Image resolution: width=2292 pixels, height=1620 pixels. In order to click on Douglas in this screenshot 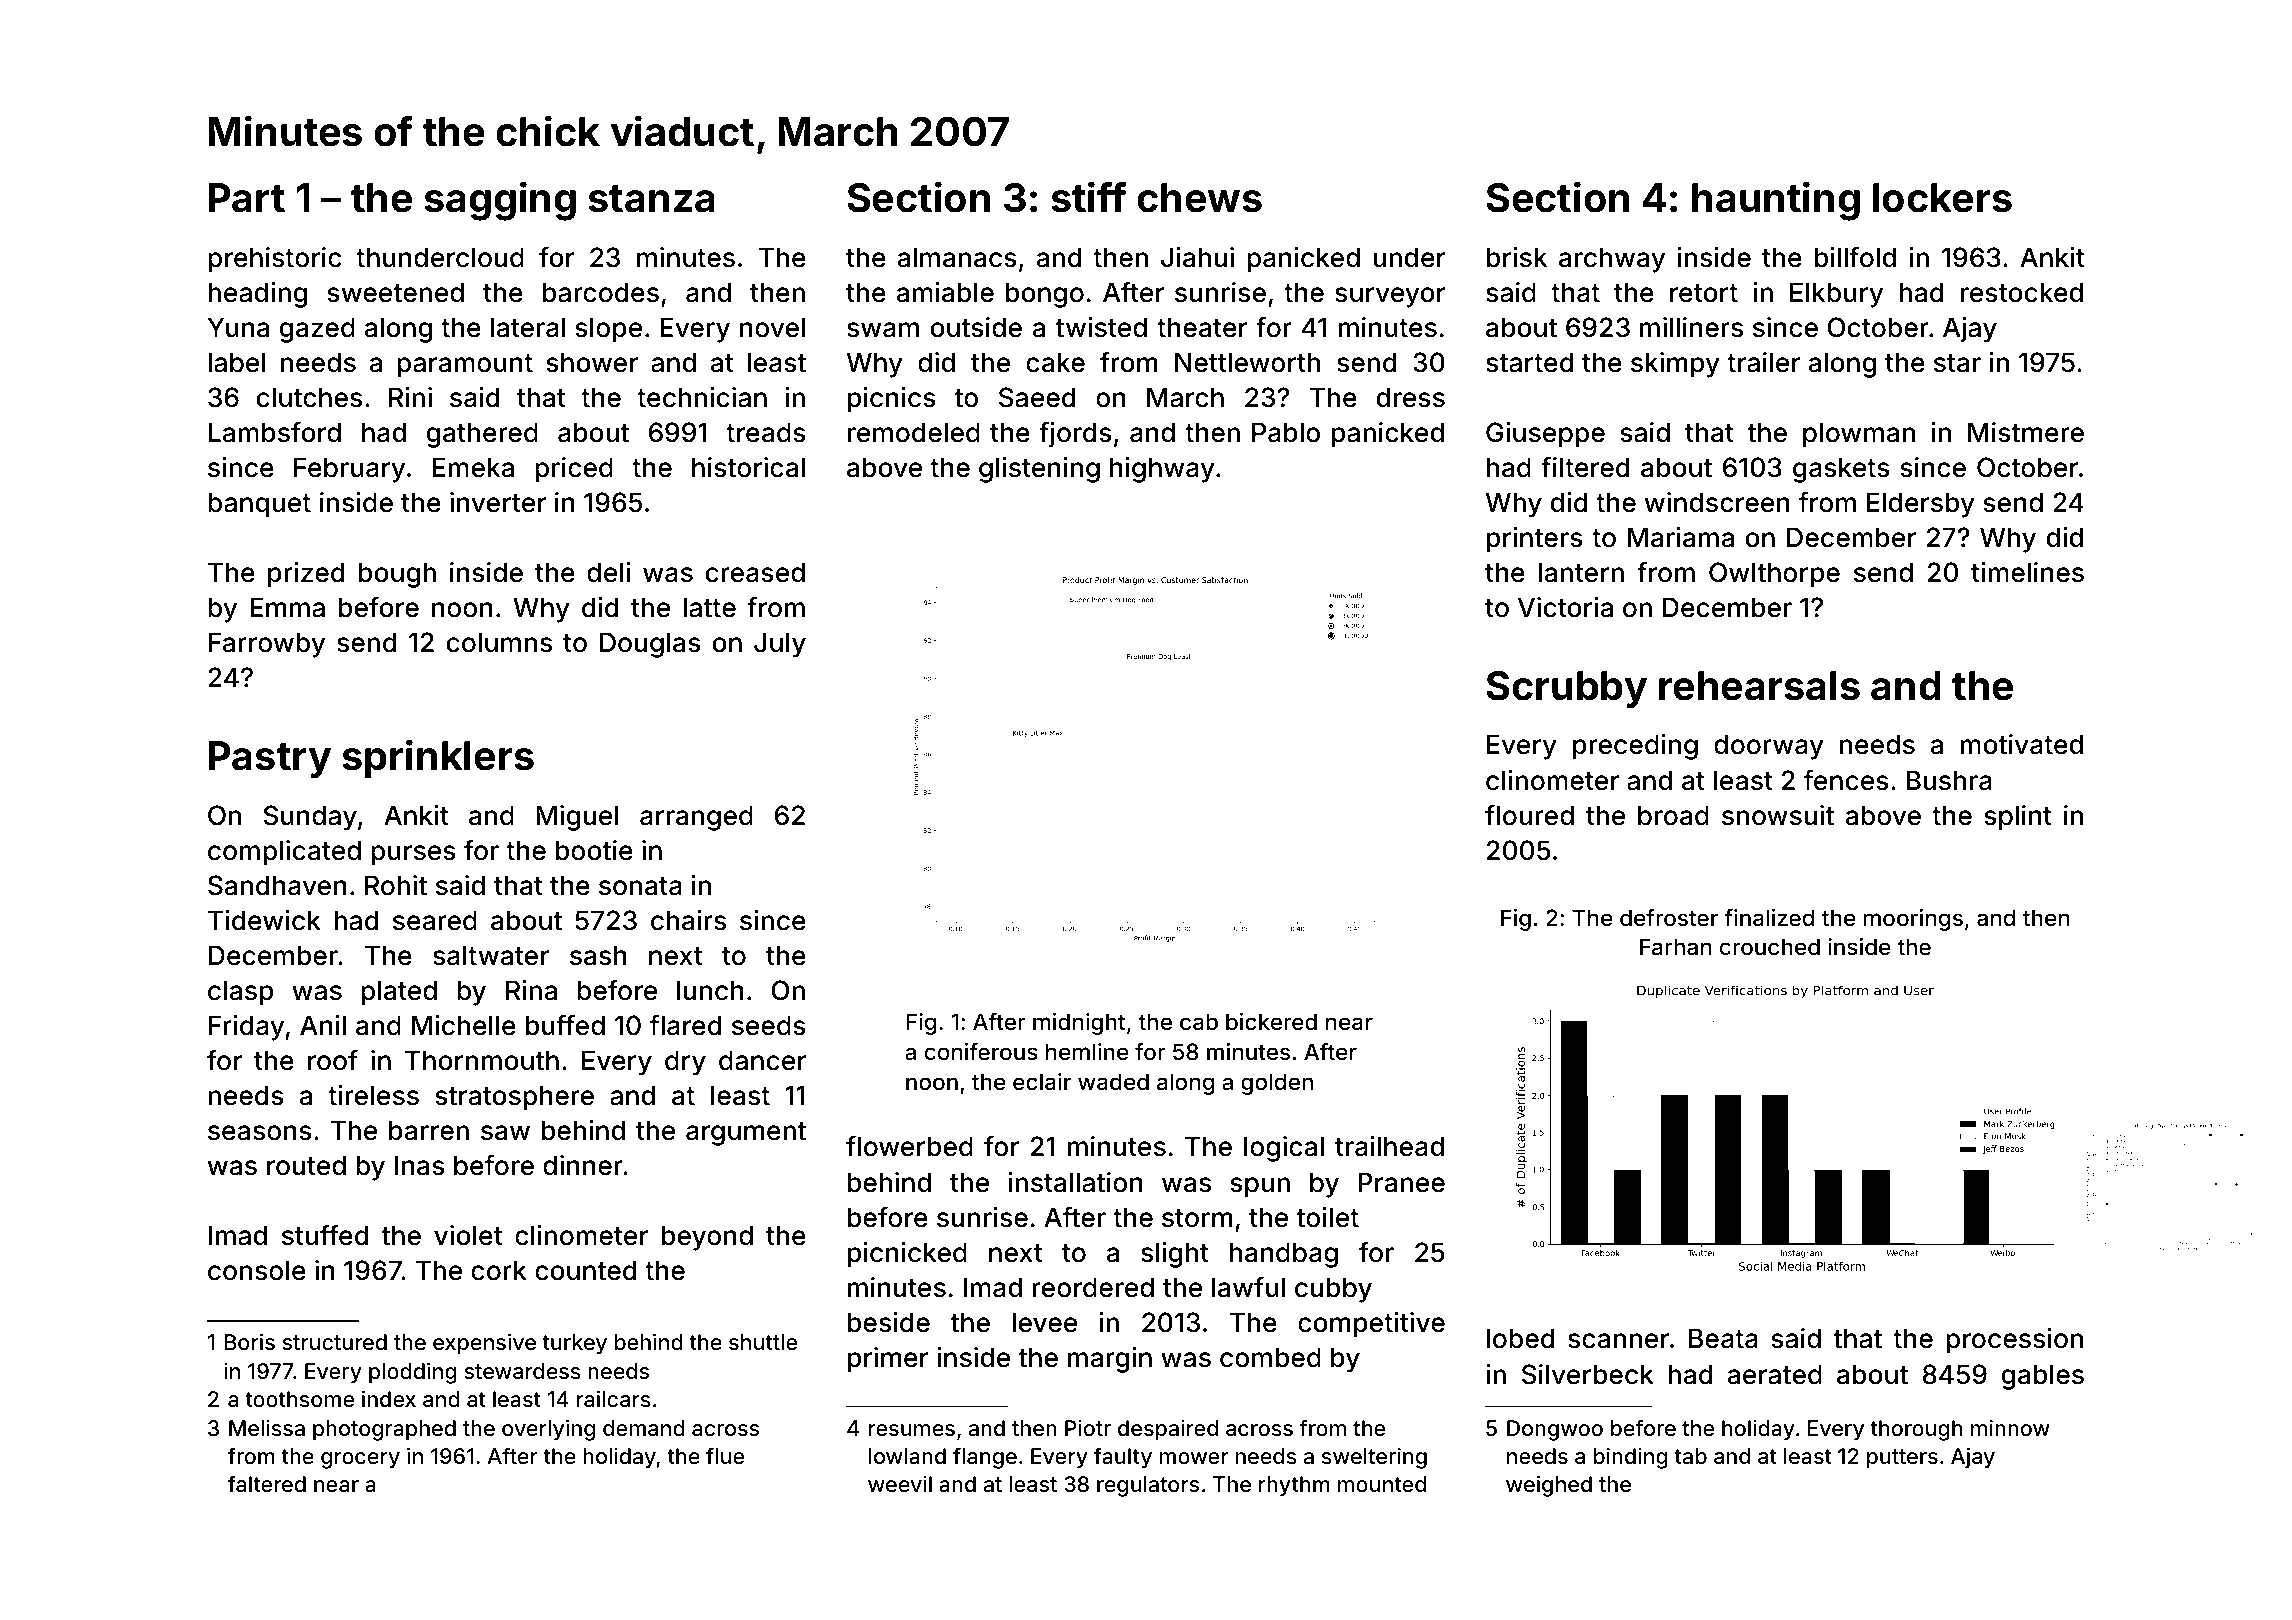, I will do `click(650, 645)`.
